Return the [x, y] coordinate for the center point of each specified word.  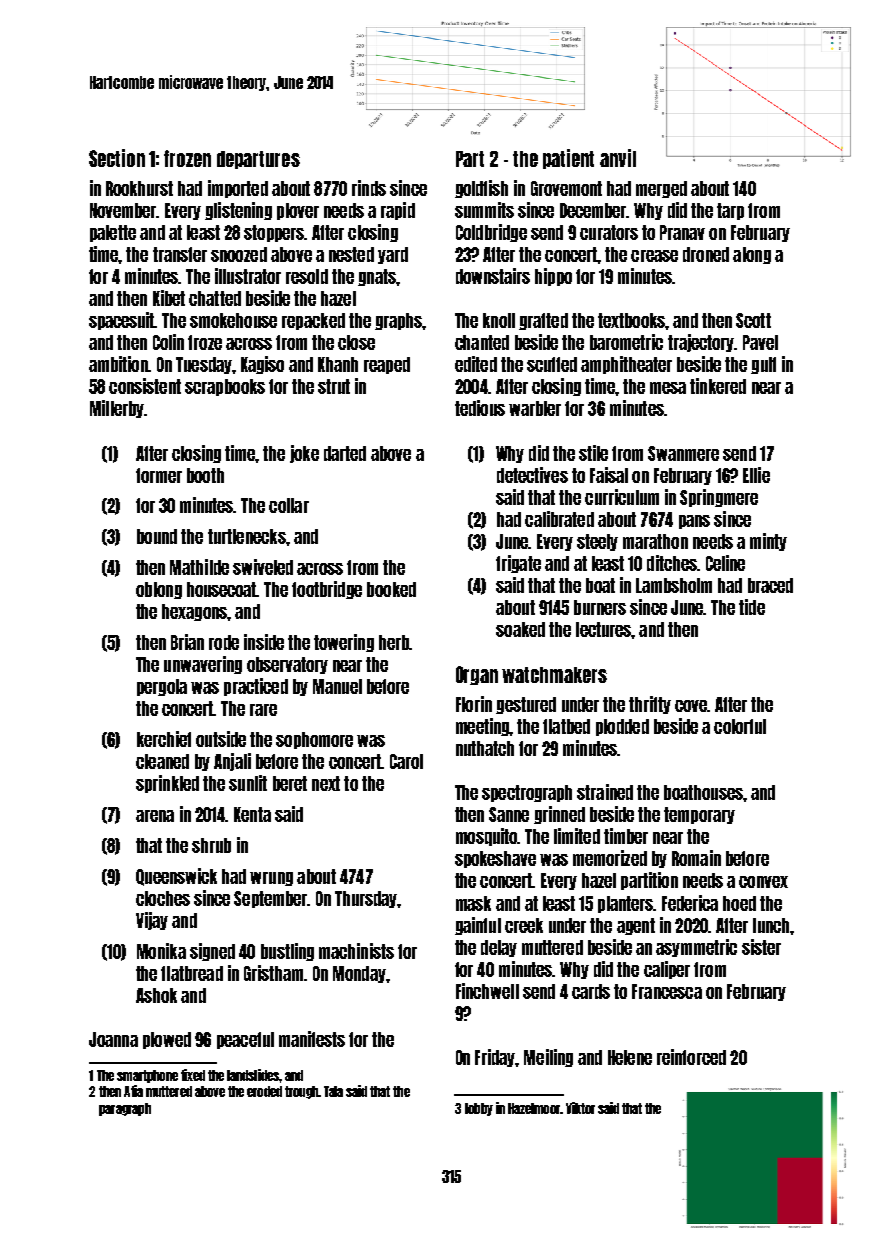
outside [221, 739]
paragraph [125, 1109]
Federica [690, 903]
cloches [163, 898]
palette [113, 233]
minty [768, 542]
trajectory [701, 343]
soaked [520, 629]
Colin [168, 342]
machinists [356, 951]
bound [157, 536]
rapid [398, 211]
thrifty [650, 705]
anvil [618, 158]
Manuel [337, 686]
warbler [535, 408]
